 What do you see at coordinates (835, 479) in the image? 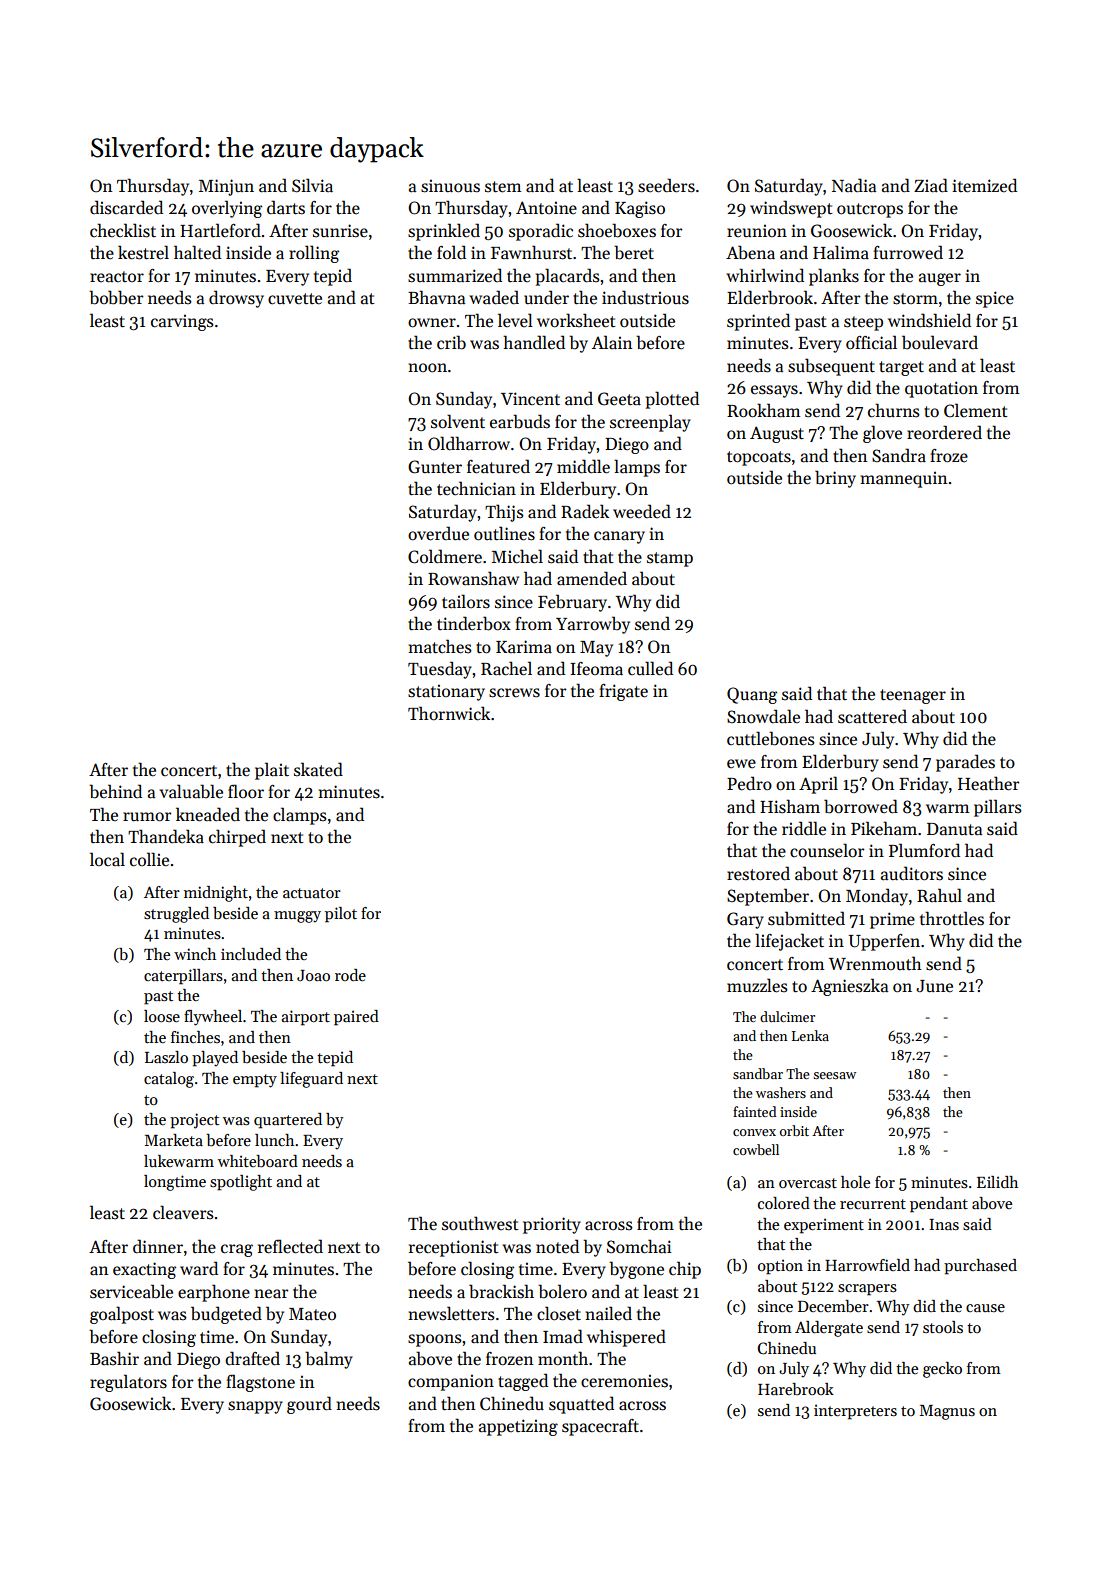
I see `briny` at bounding box center [835, 479].
